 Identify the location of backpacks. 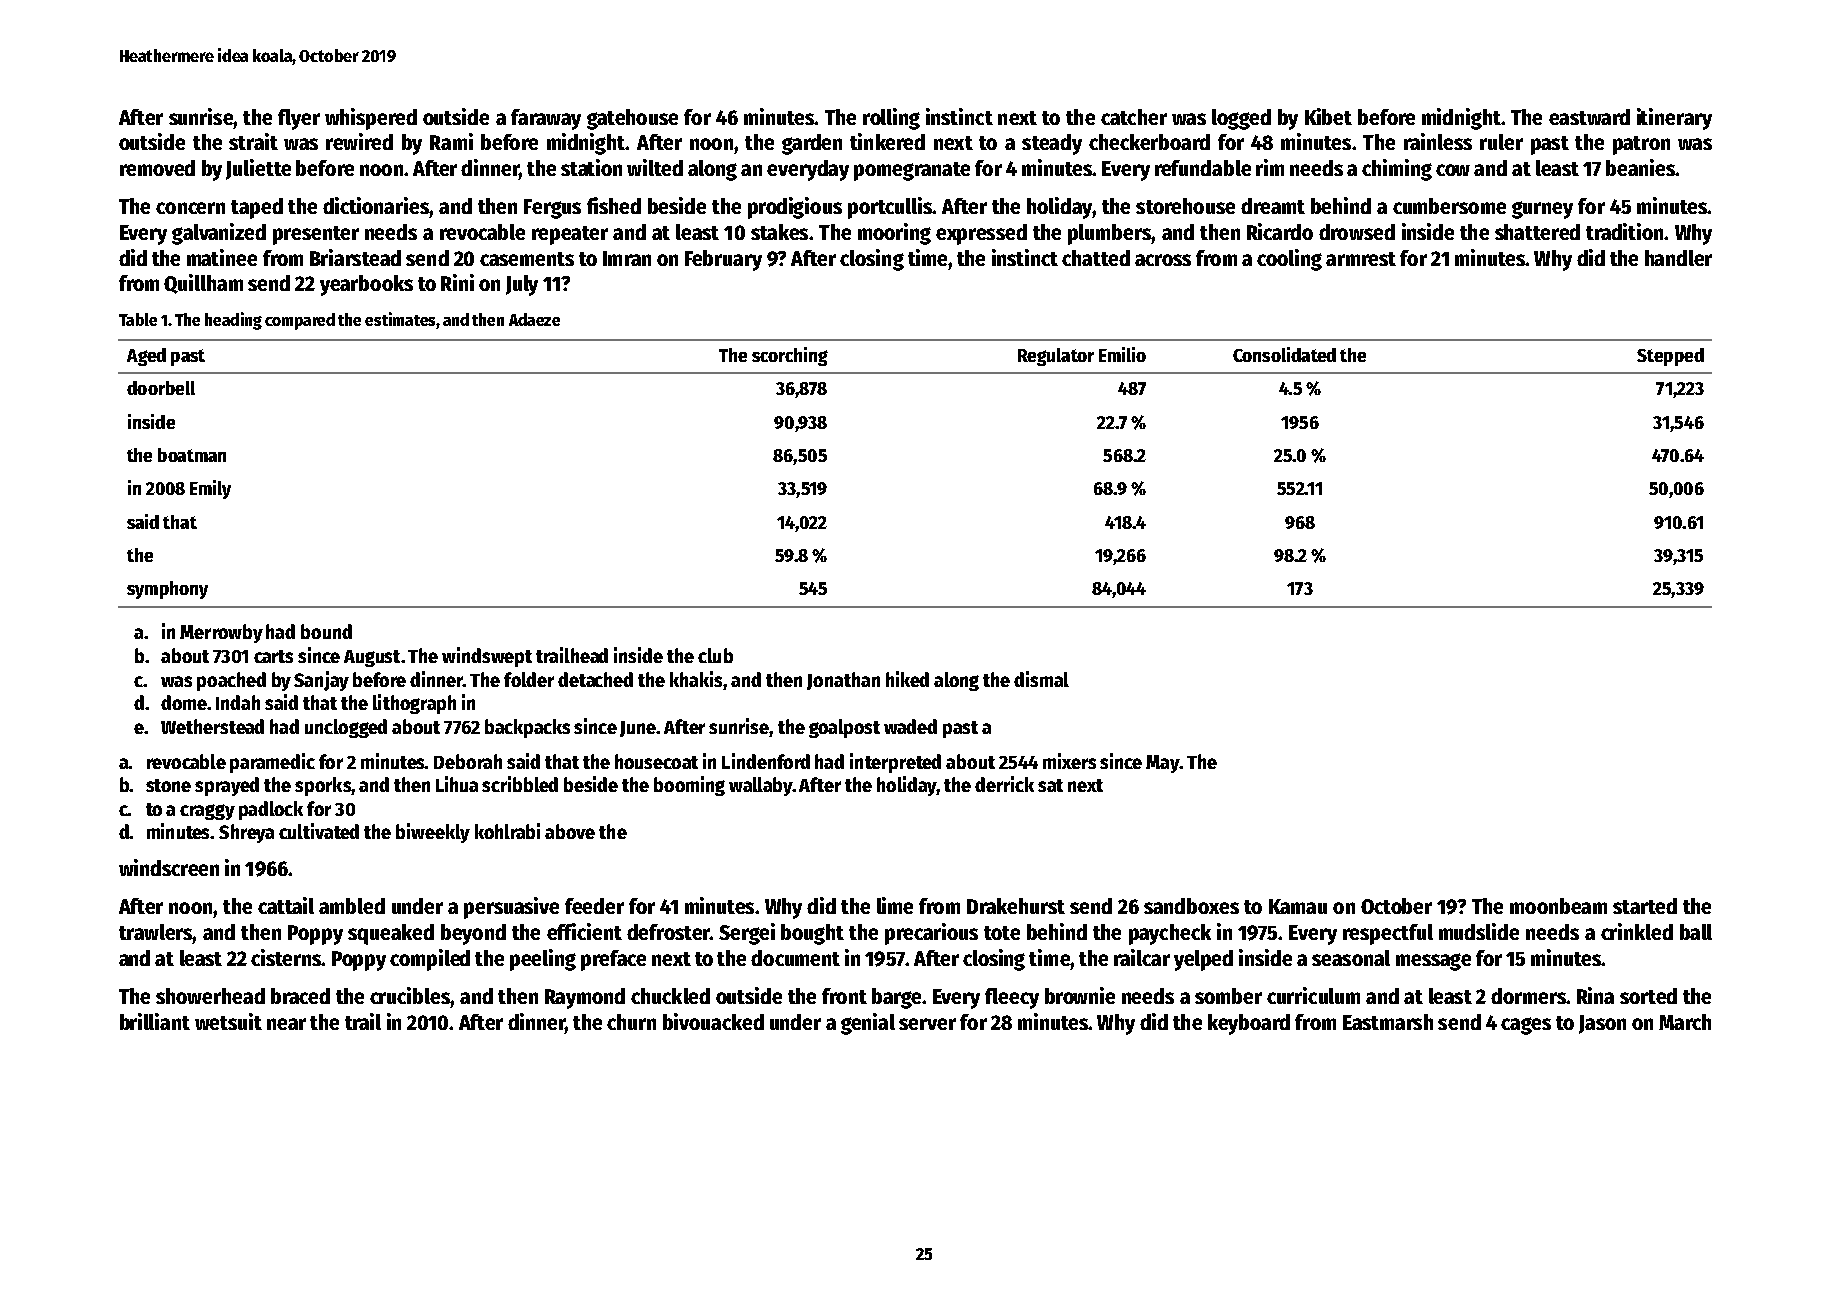
(527, 728).
